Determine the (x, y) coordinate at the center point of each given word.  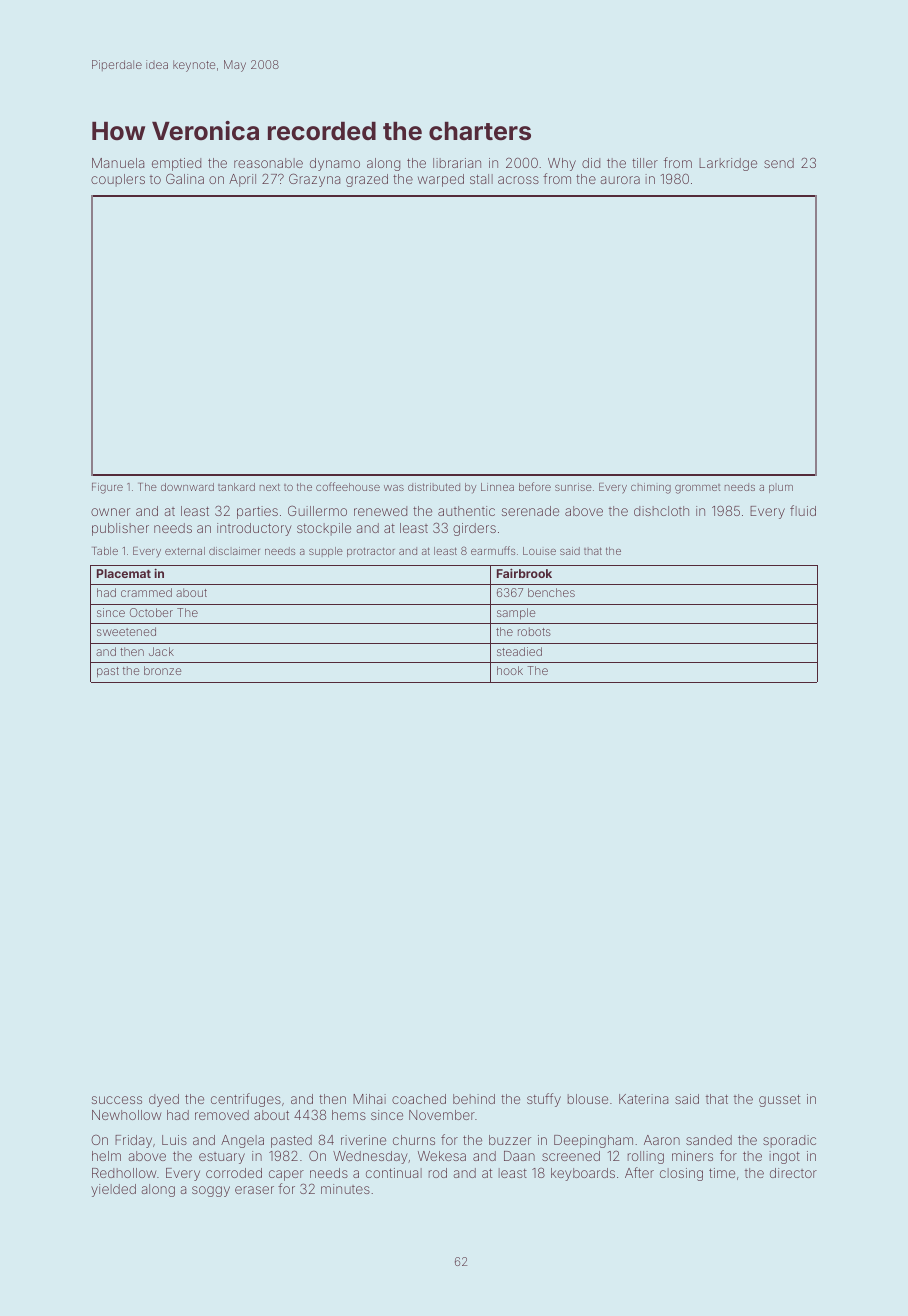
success (117, 1100)
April (242, 180)
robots (534, 631)
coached (419, 1099)
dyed (164, 1100)
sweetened (126, 631)
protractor (371, 552)
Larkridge (728, 164)
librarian (457, 163)
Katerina (643, 1099)
